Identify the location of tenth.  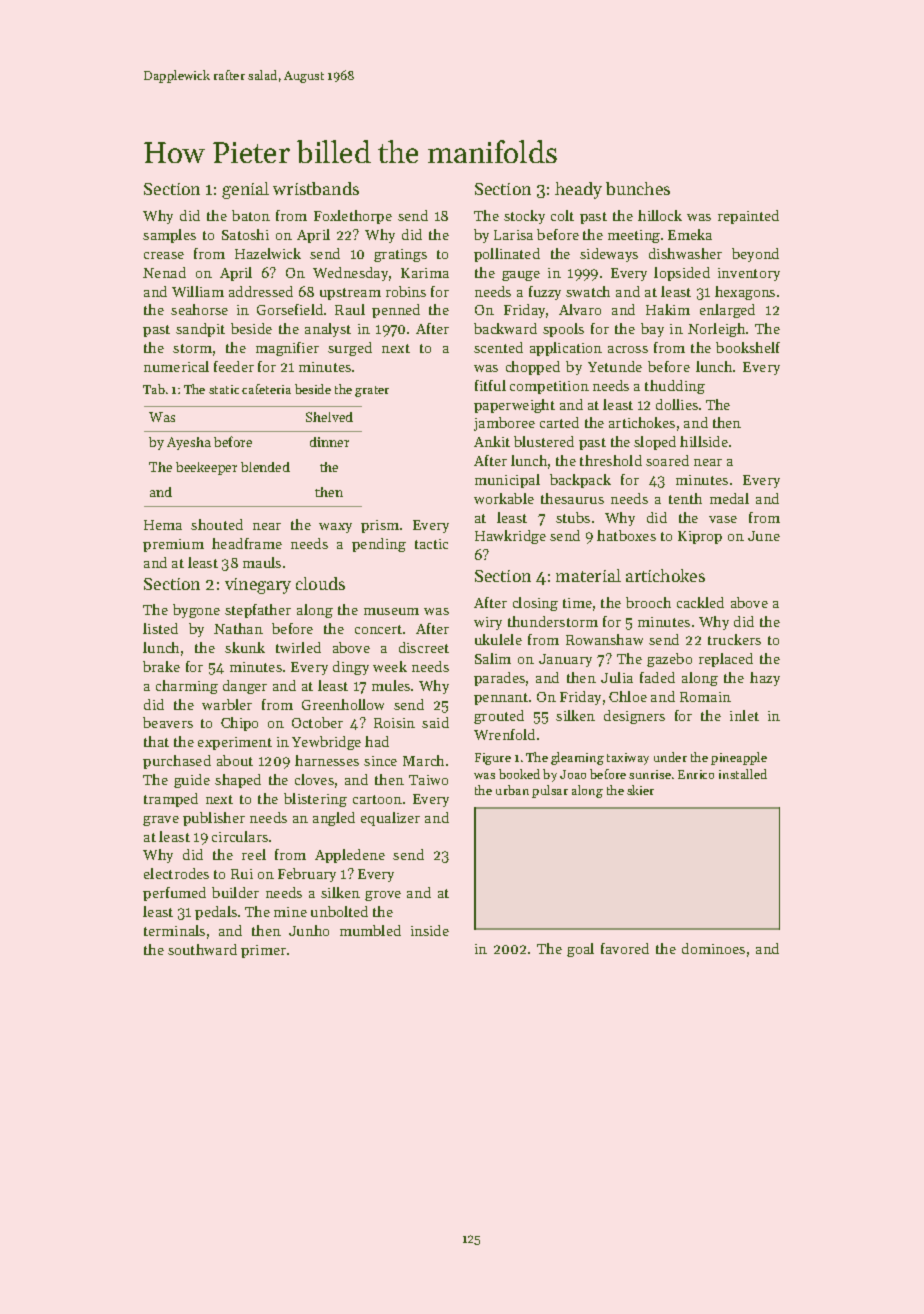
(685, 498).
